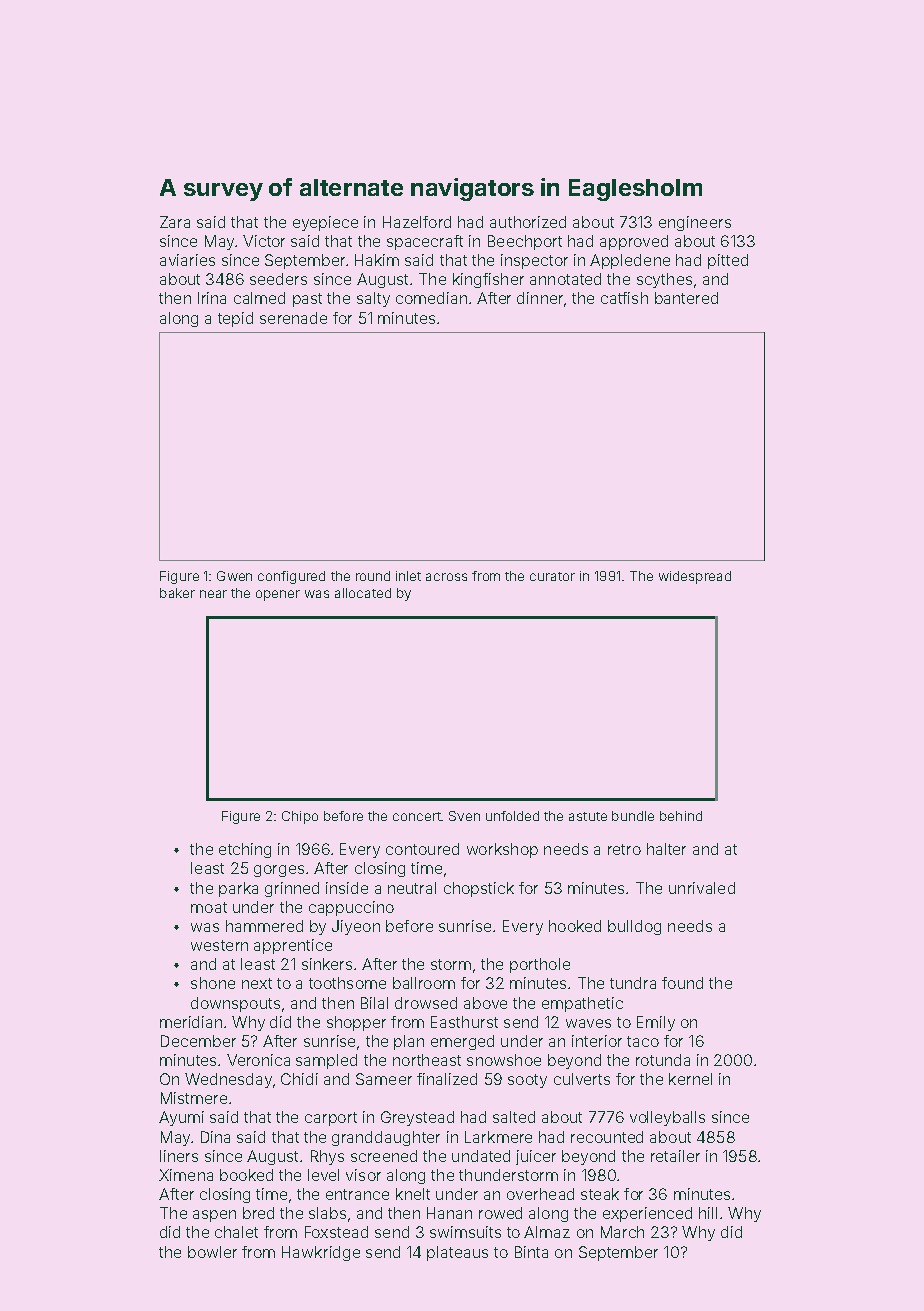 This screenshot has height=1311, width=924. What do you see at coordinates (481, 1156) in the screenshot?
I see `undated` at bounding box center [481, 1156].
